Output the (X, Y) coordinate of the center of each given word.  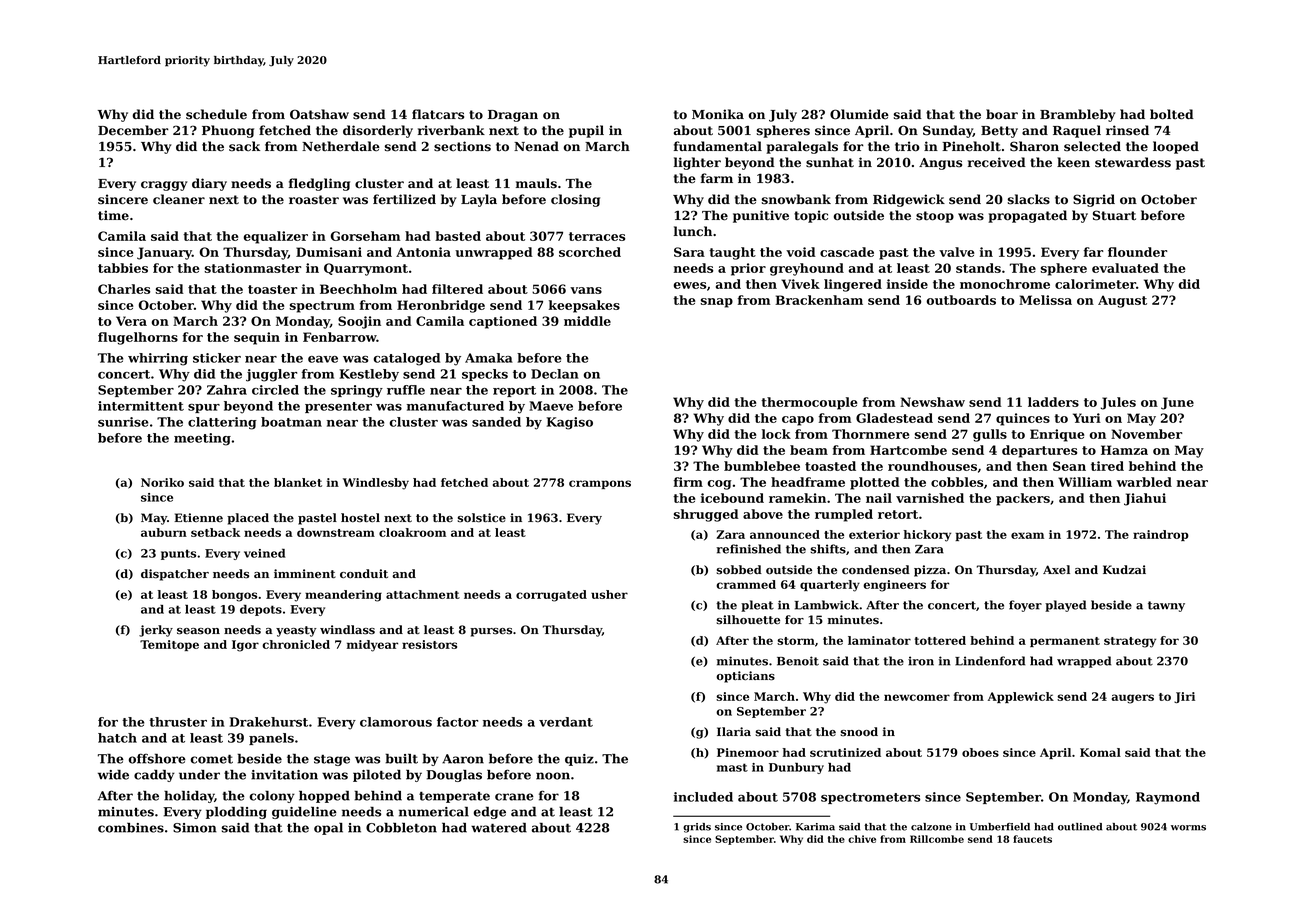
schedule (216, 114)
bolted (1172, 114)
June (1177, 403)
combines (131, 828)
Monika (718, 114)
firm (688, 482)
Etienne (198, 517)
